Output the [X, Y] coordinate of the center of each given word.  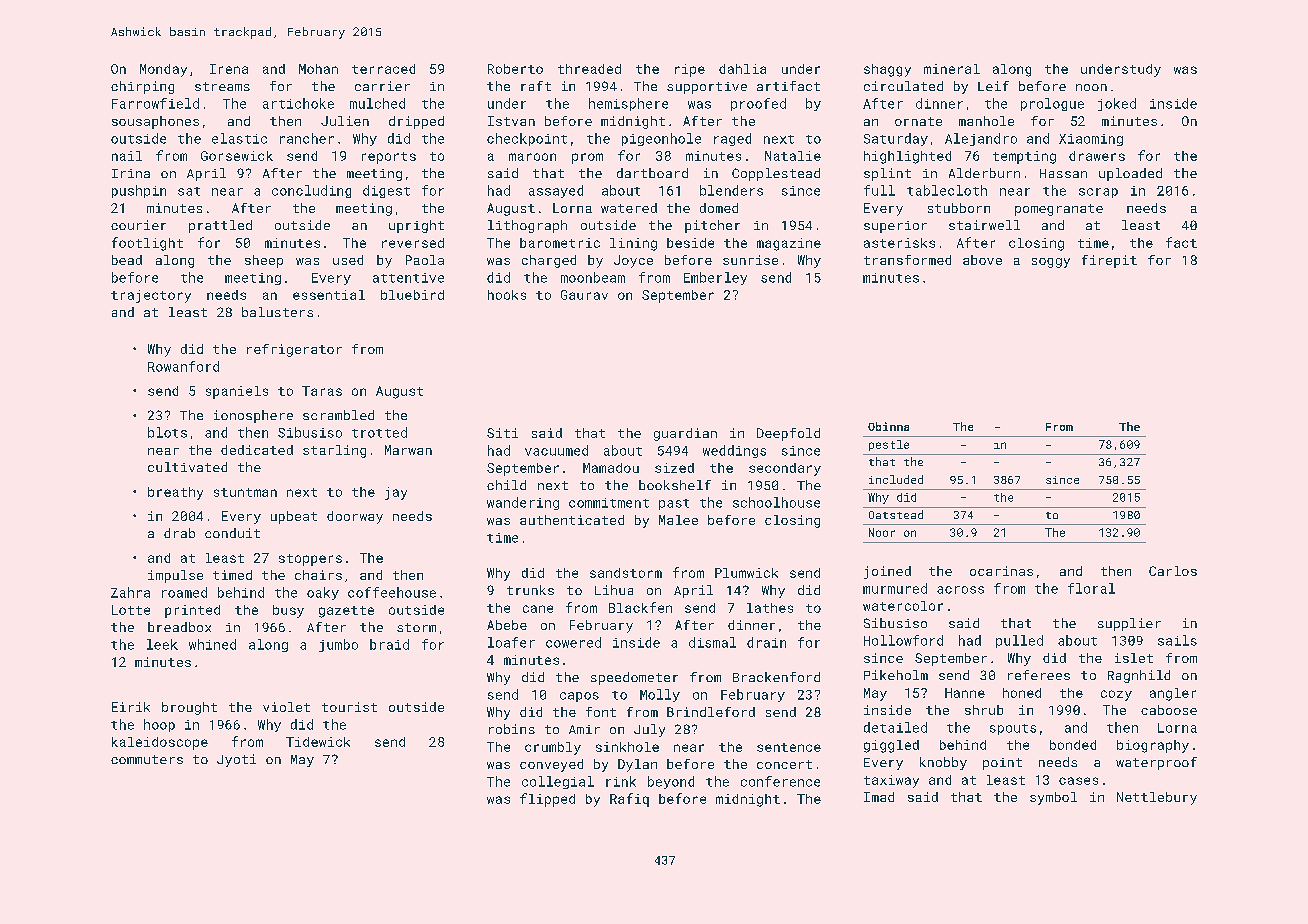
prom [587, 158]
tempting [1024, 157]
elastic [239, 138]
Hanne [965, 693]
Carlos [1173, 571]
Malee [678, 520]
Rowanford [183, 366]
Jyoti [236, 760]
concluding [311, 191]
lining [633, 244]
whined [212, 644]
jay [396, 493]
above [982, 260]
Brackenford [776, 677]
